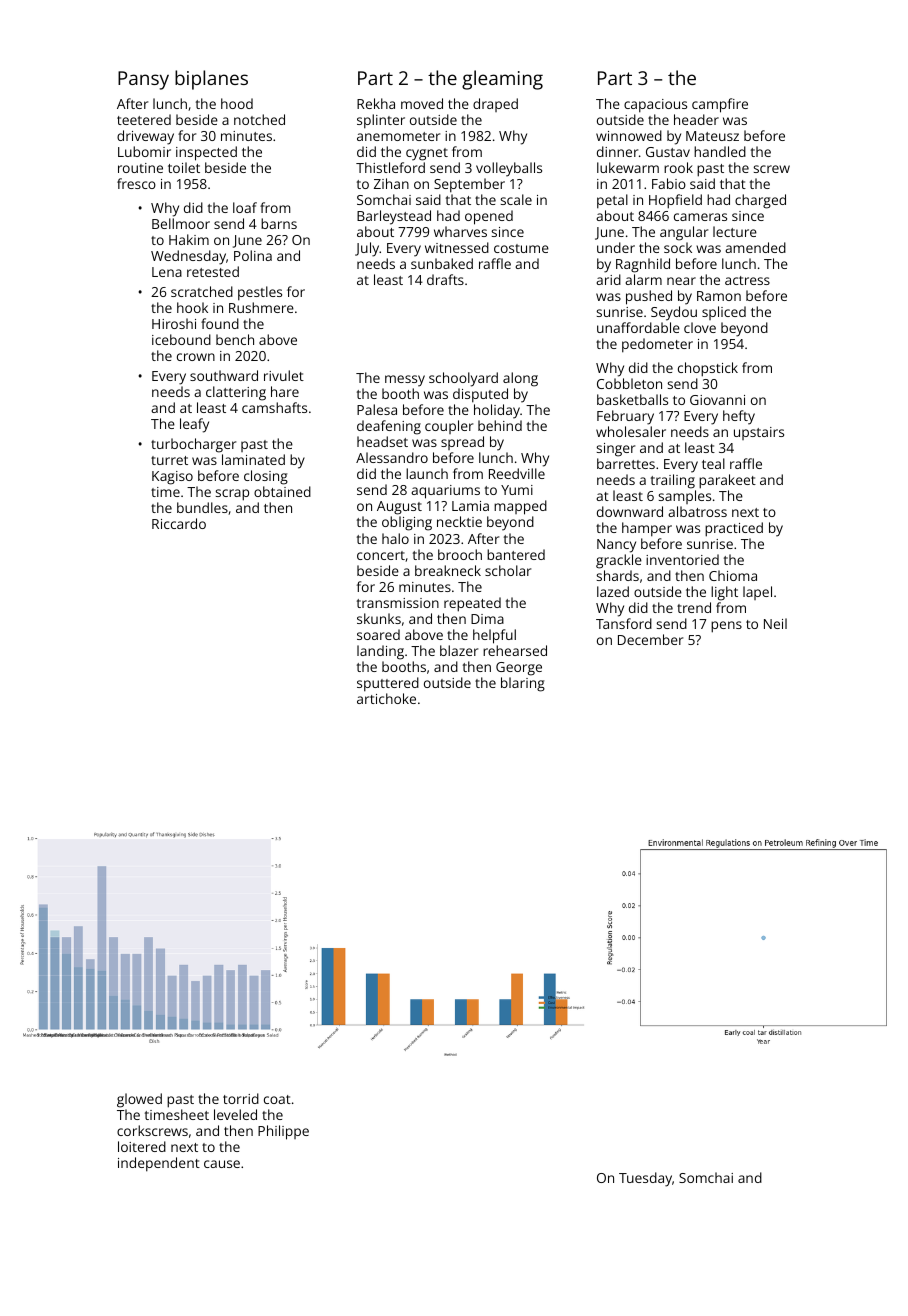  I want to click on sputtered, so click(388, 684).
